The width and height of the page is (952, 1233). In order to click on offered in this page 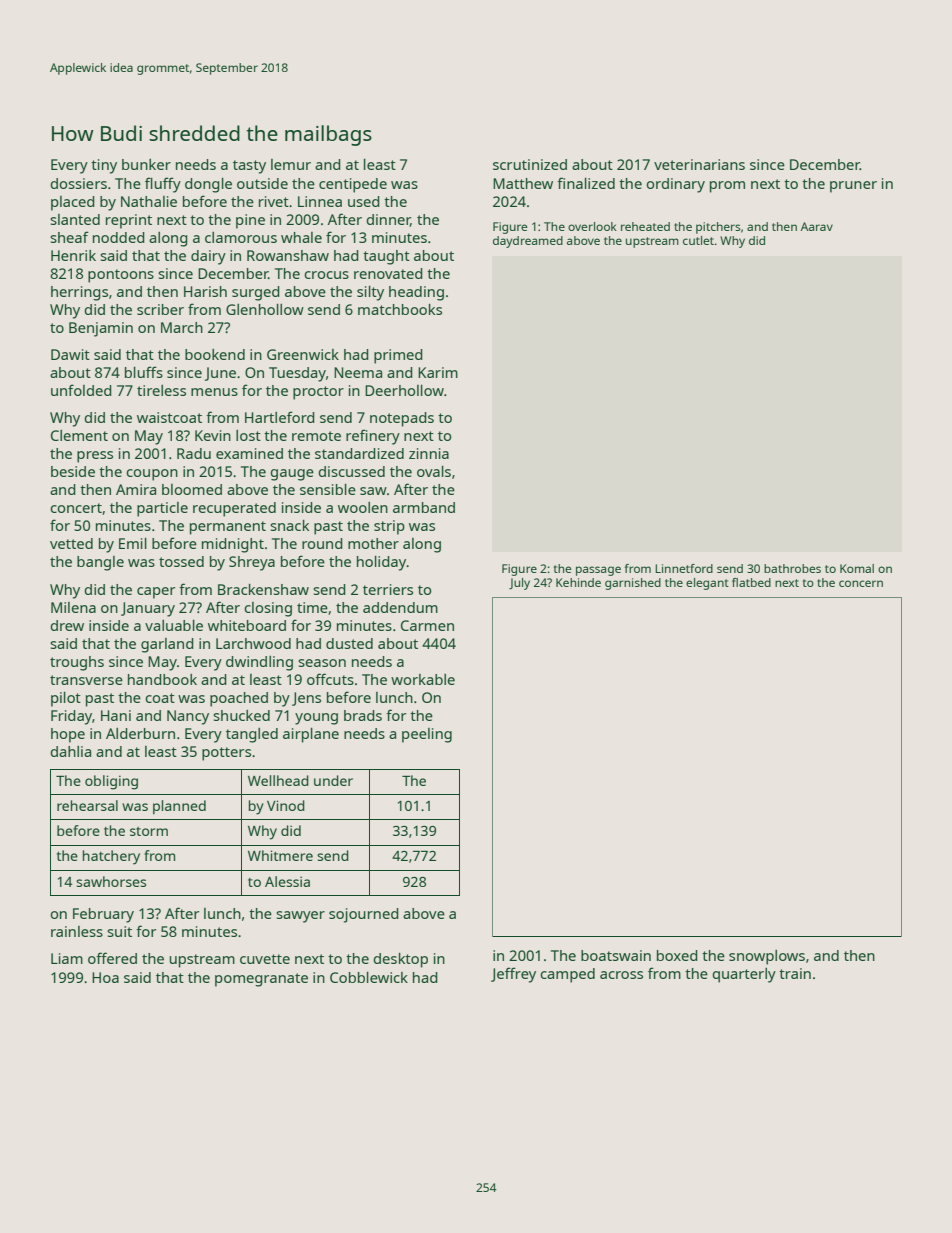, I will do `click(112, 958)`.
